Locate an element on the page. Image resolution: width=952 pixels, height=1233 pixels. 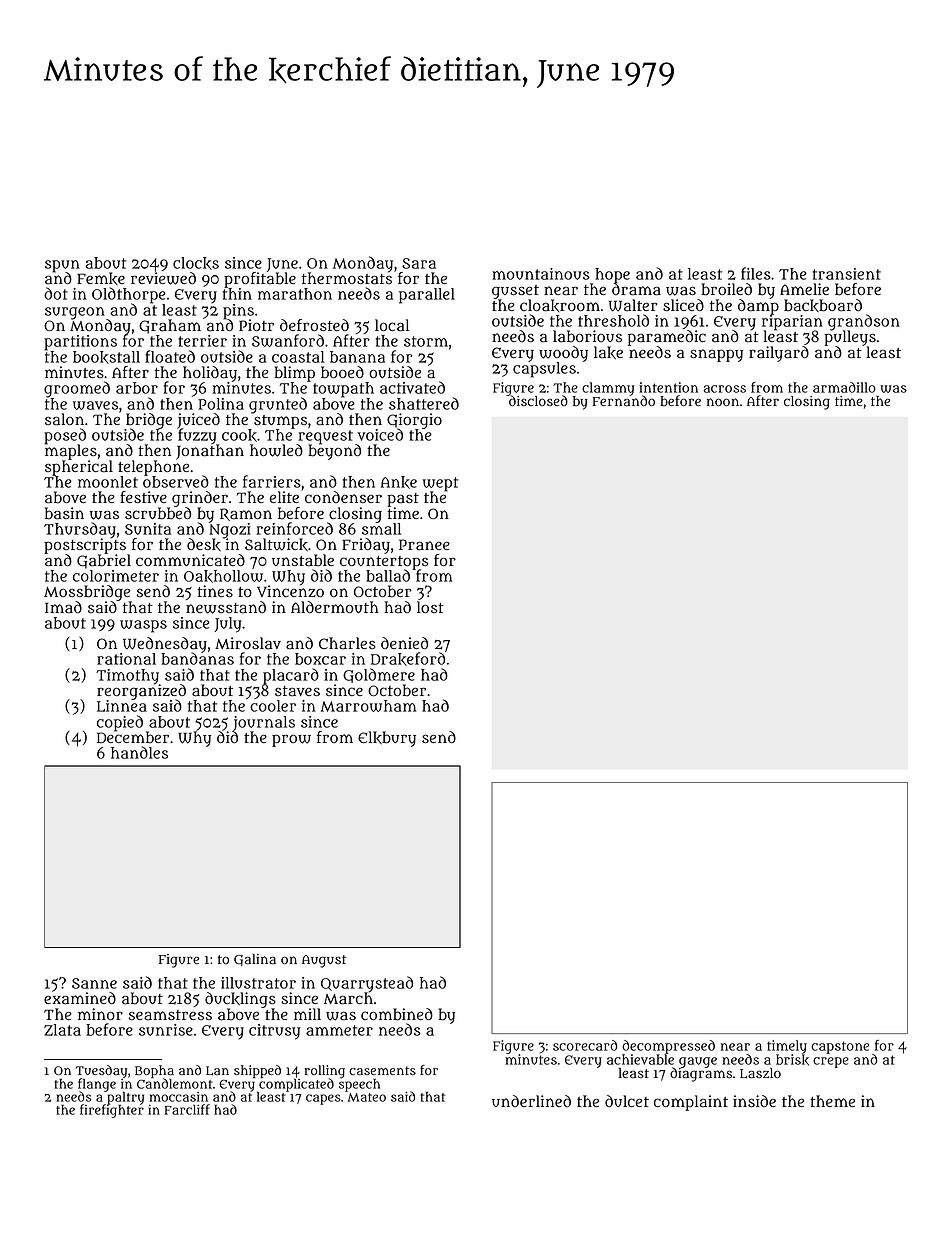
capstone is located at coordinates (840, 1047).
